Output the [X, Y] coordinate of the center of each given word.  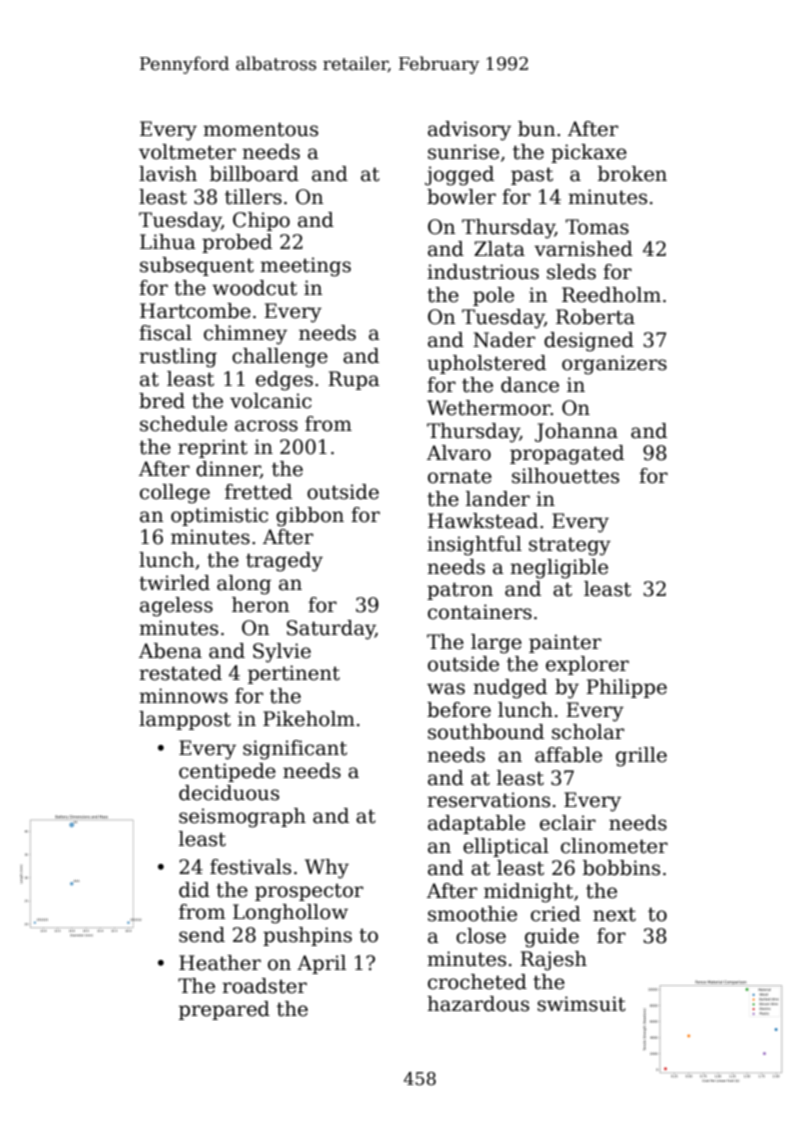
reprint [213, 448]
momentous [260, 129]
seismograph [242, 818]
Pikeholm [309, 719]
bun [536, 129]
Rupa [354, 380]
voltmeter [187, 152]
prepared [224, 1010]
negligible [559, 569]
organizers [614, 365]
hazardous [478, 1004]
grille [641, 757]
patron [460, 591]
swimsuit [581, 1004]
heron [260, 605]
